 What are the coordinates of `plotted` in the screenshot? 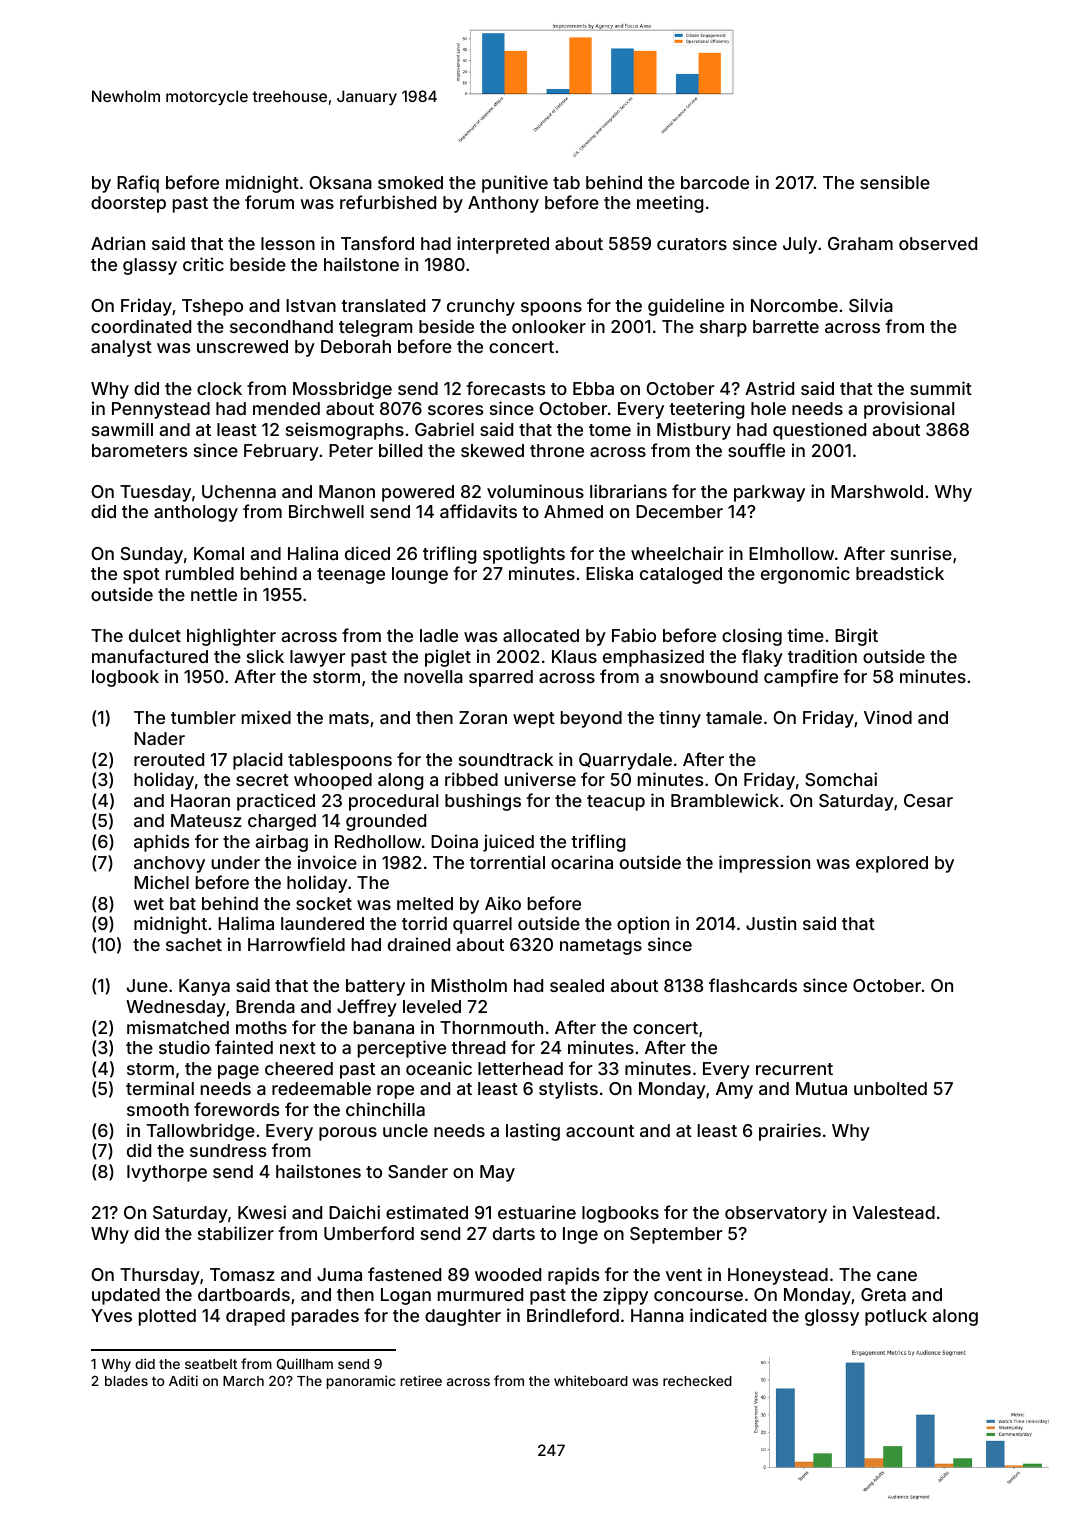 It's located at (167, 1317).
